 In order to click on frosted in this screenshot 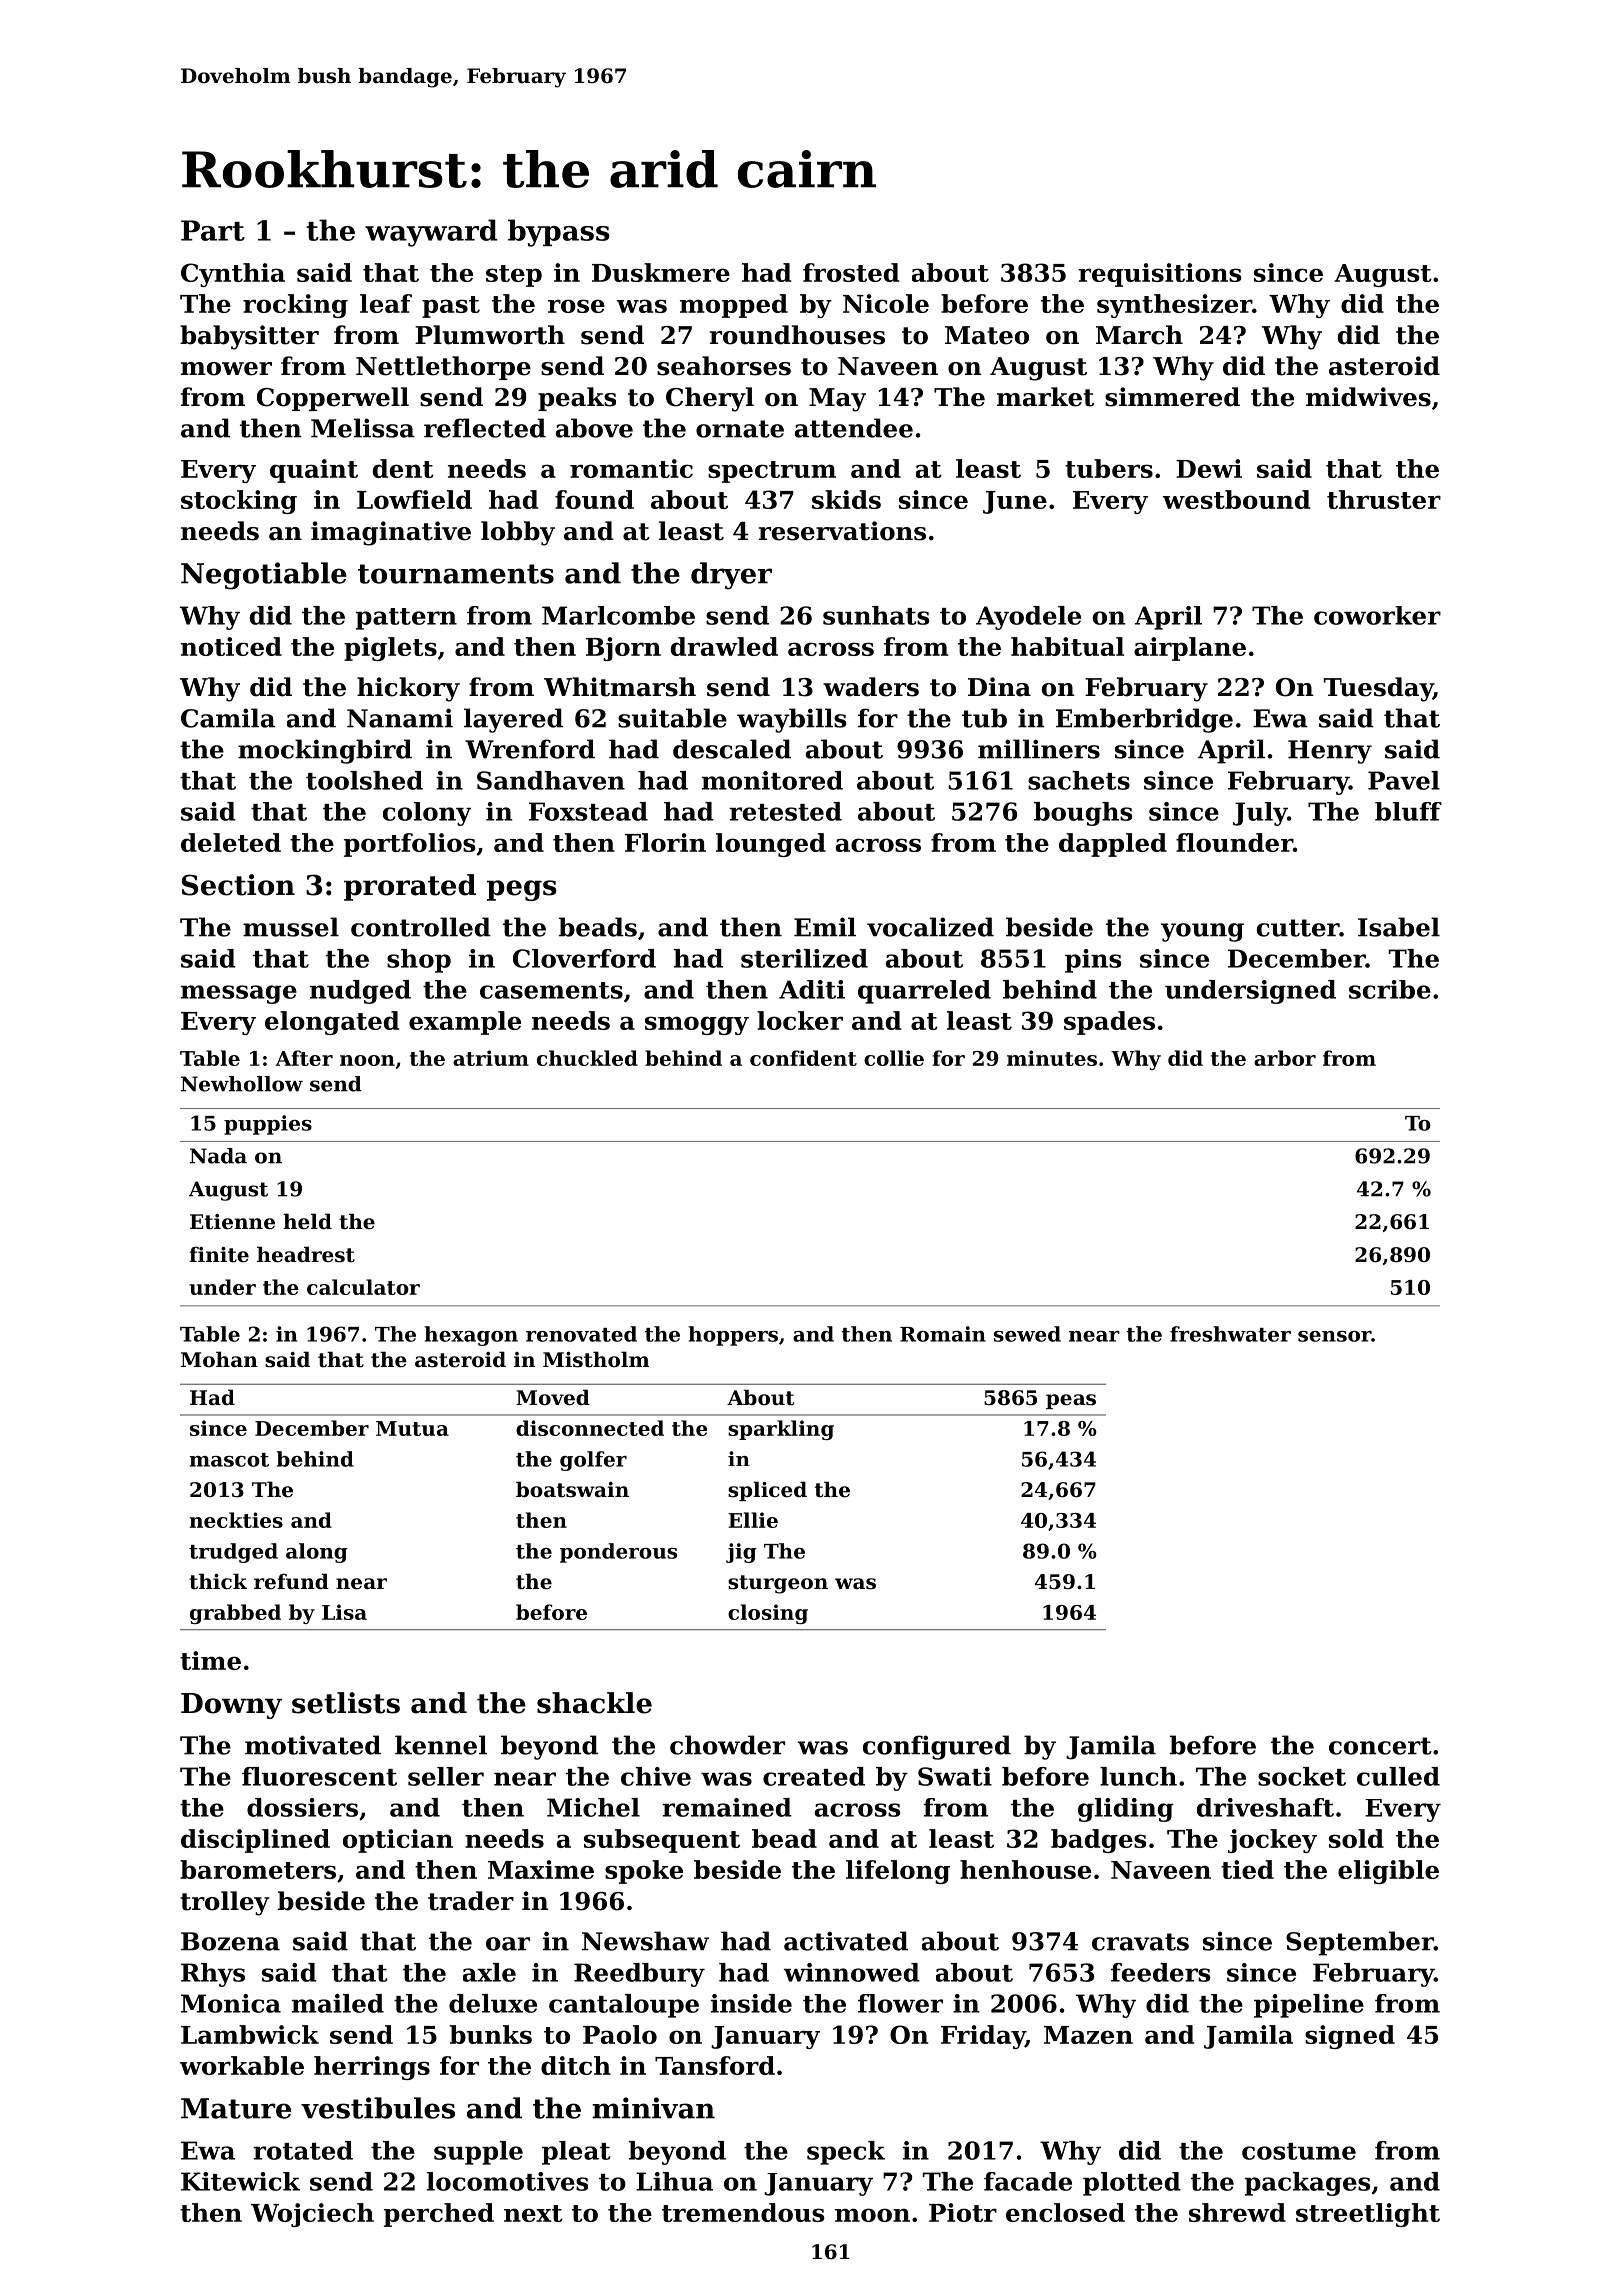, I will do `click(851, 272)`.
